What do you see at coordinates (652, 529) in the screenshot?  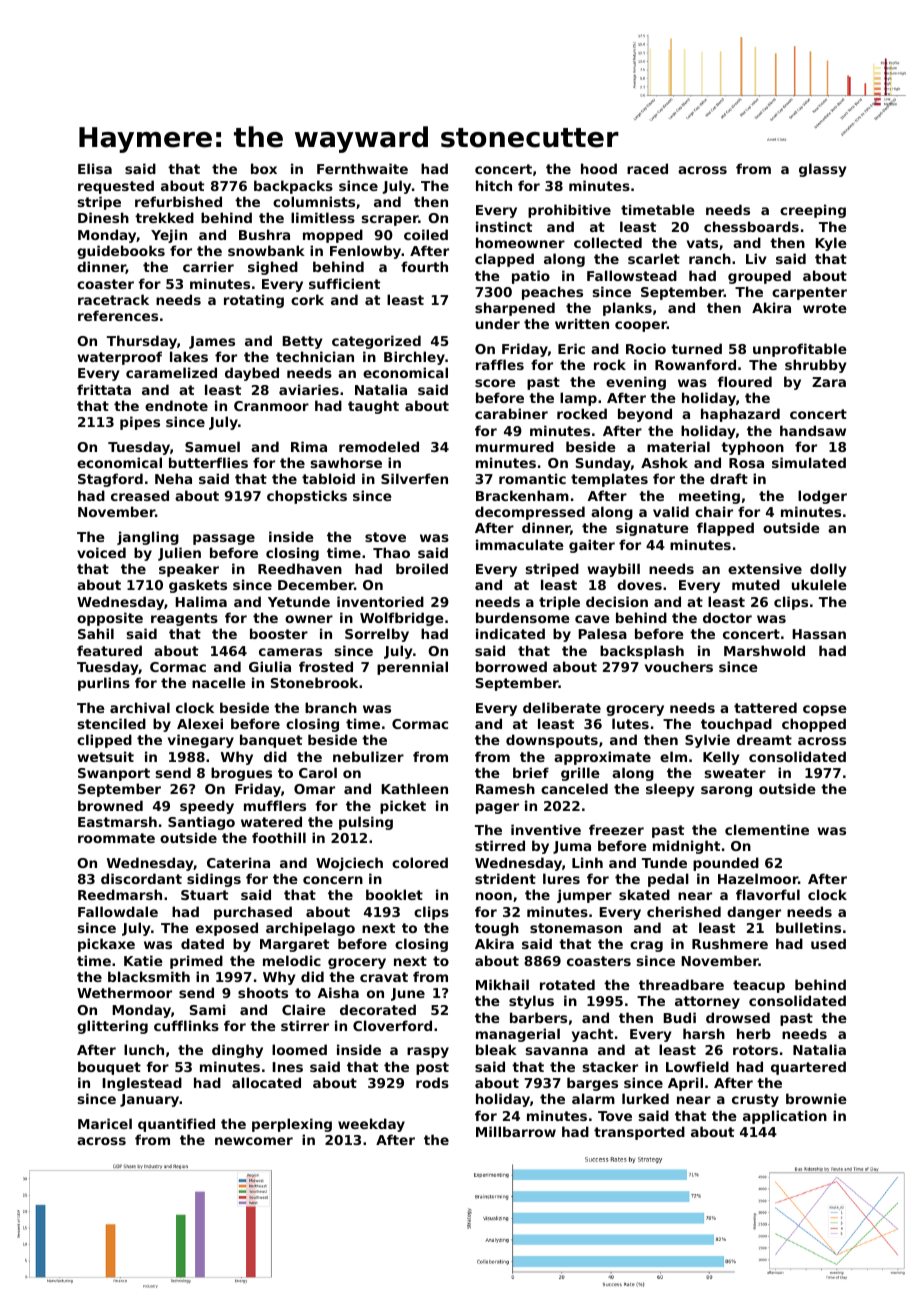 I see `signature` at bounding box center [652, 529].
